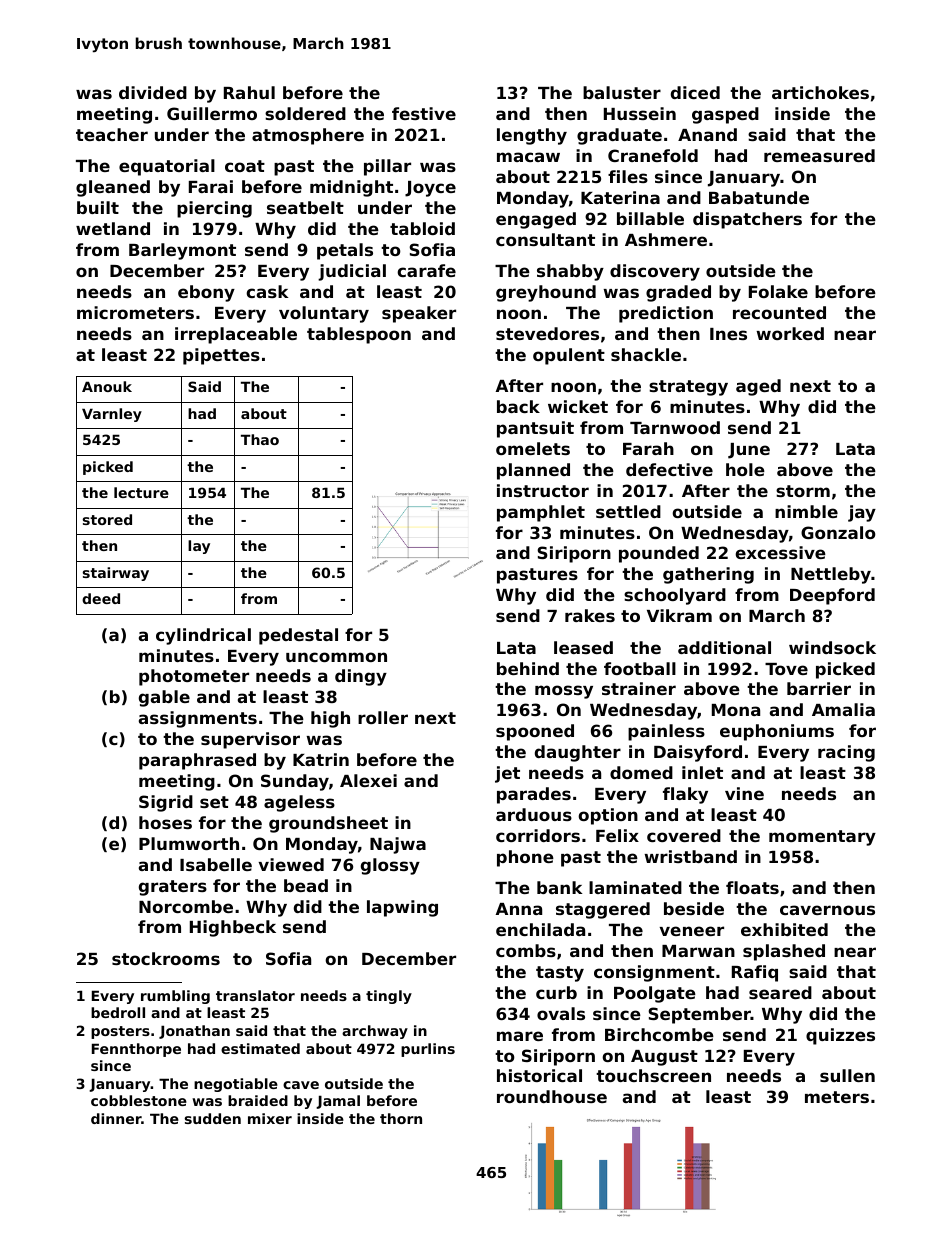  I want to click on Najwa, so click(398, 845).
